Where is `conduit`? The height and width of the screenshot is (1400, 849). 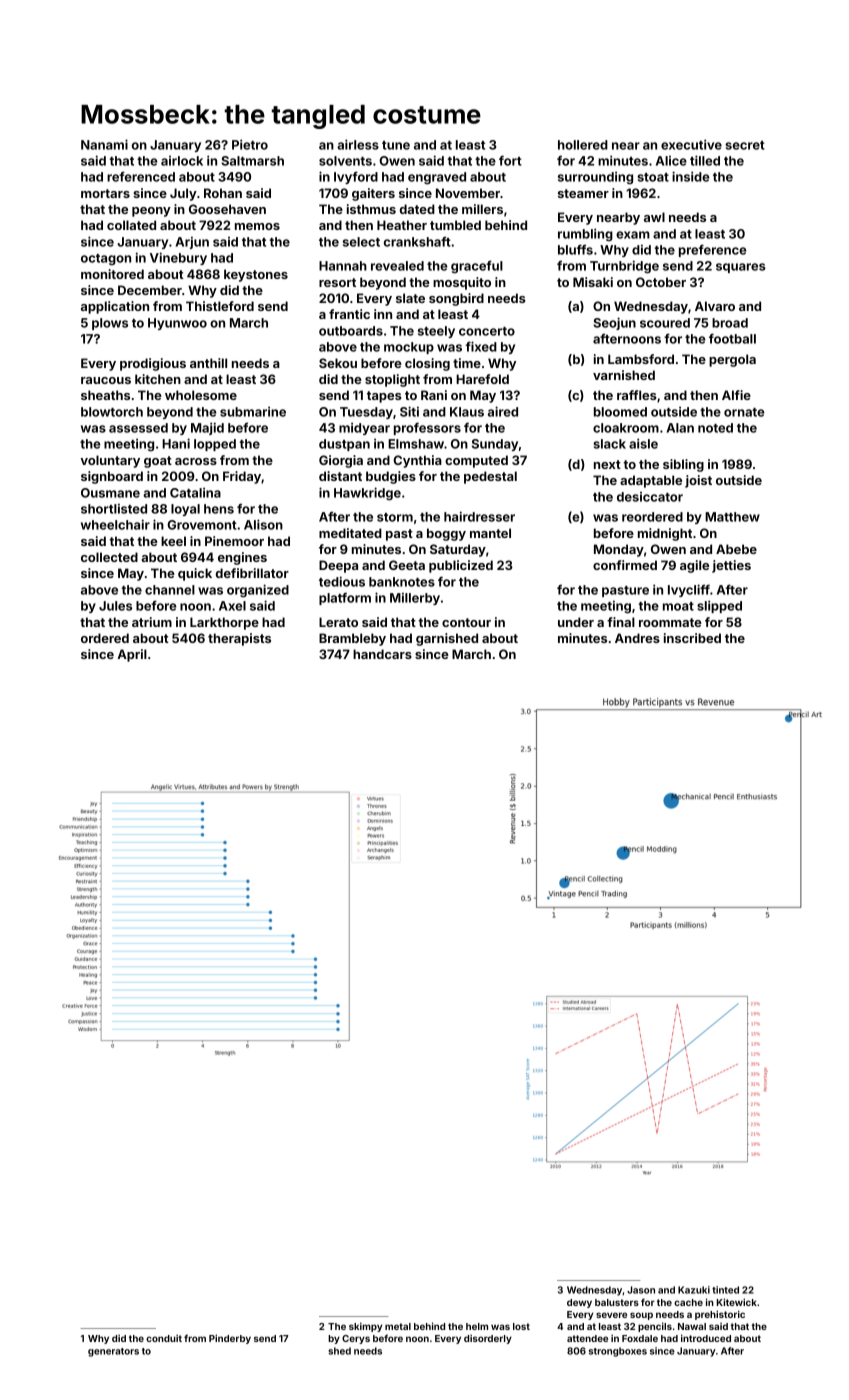
conduit is located at coordinates (164, 1338).
